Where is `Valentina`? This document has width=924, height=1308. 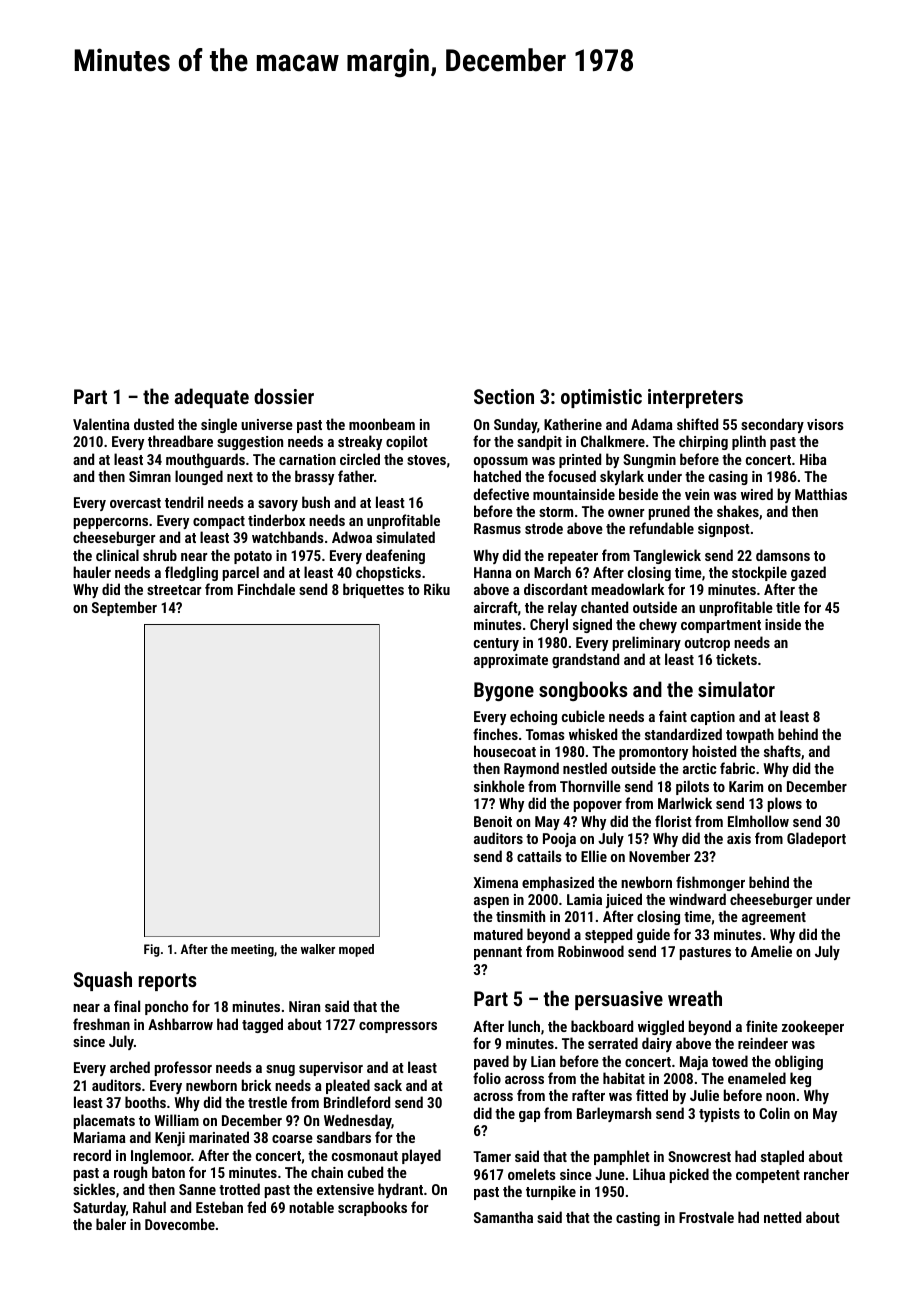
Valentina is located at coordinates (101, 424).
